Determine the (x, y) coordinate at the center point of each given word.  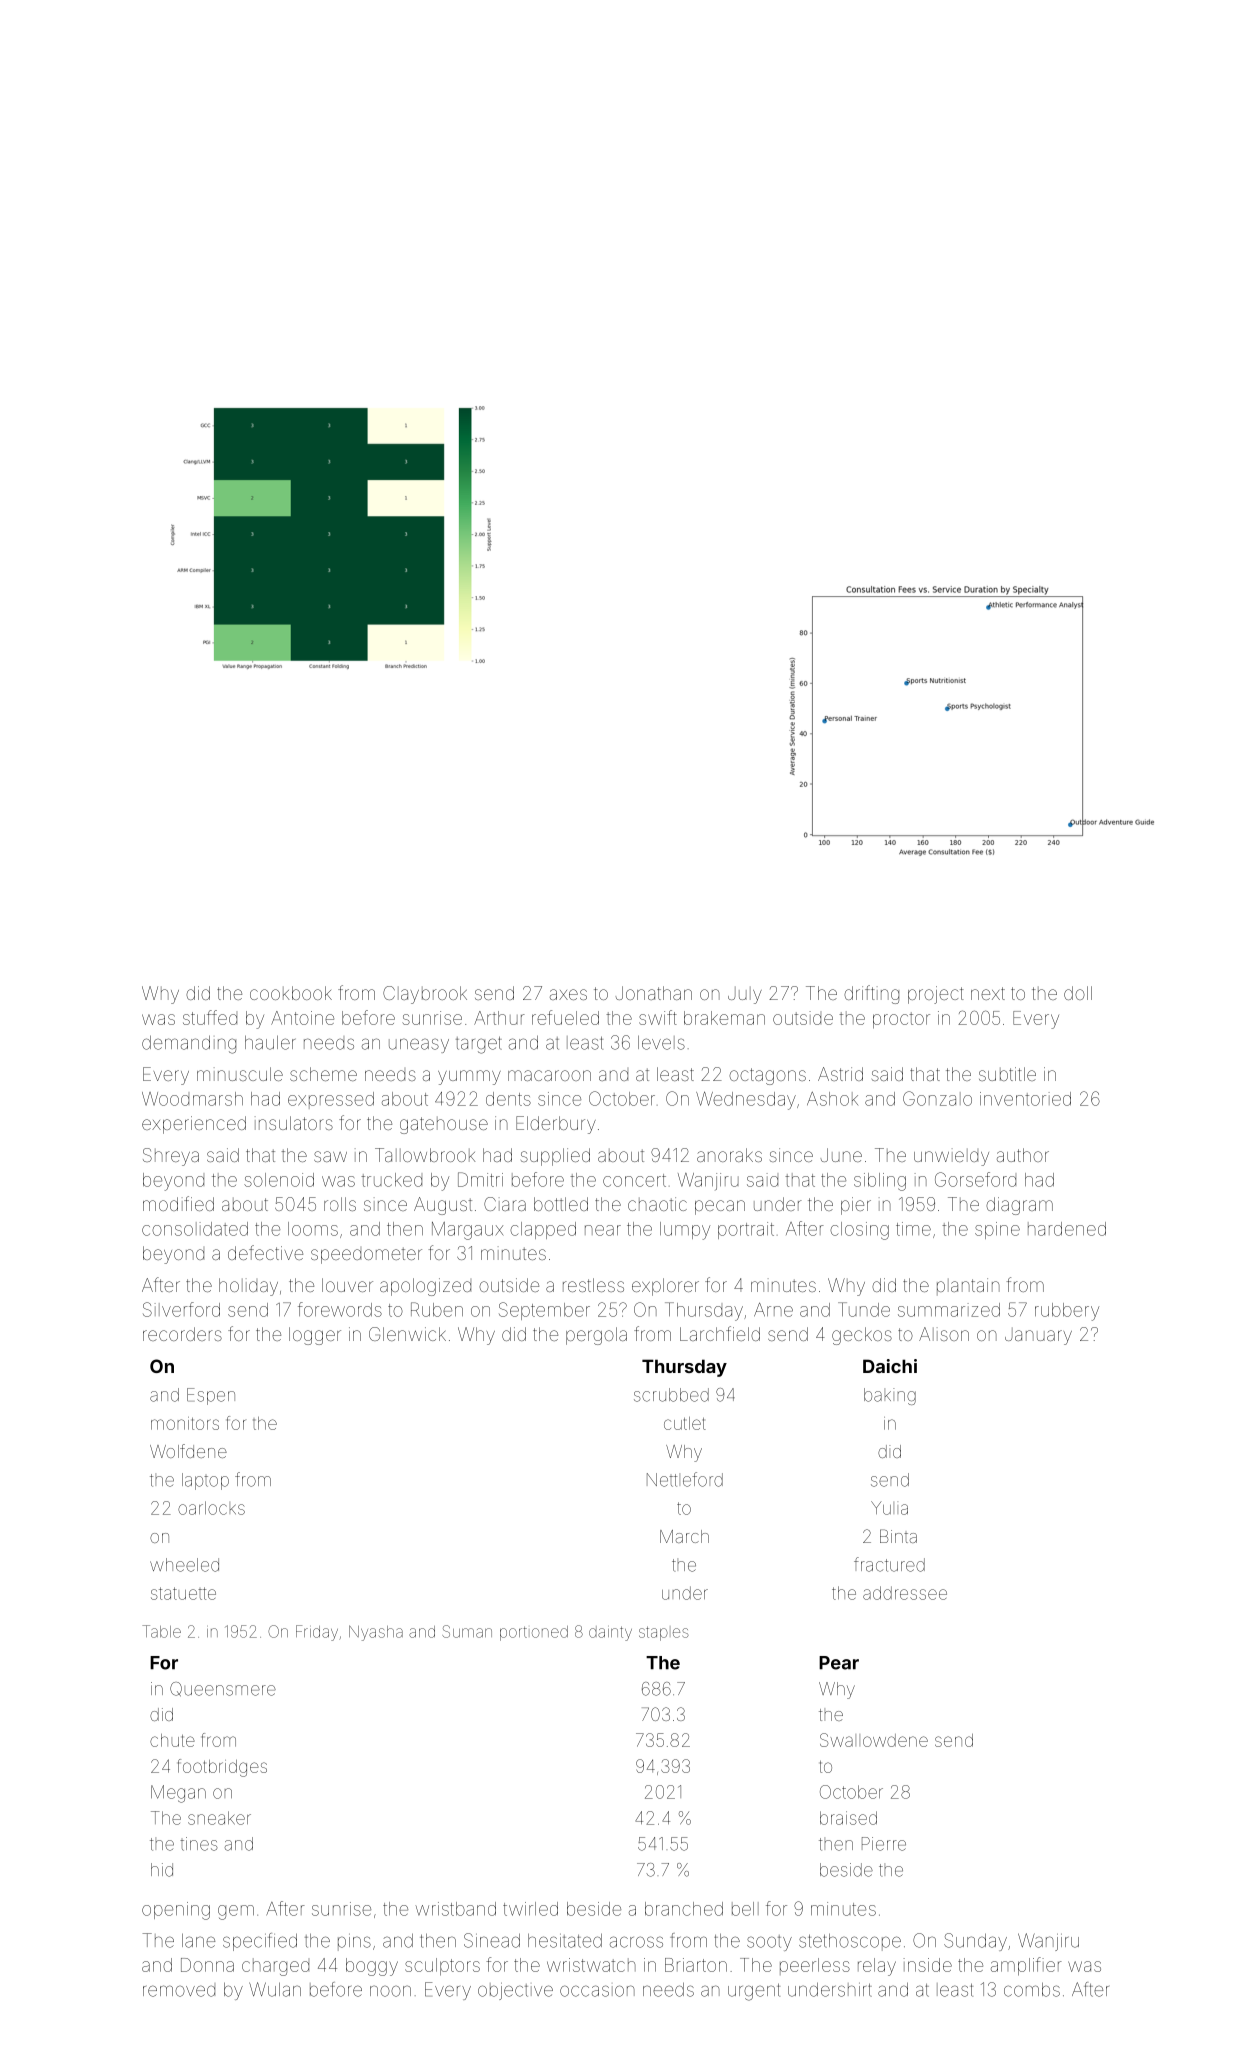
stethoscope (850, 1942)
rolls (340, 1204)
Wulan (275, 1989)
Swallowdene (874, 1740)
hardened (1067, 1229)
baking (890, 1396)
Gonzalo (937, 1098)
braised (848, 1818)
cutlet (685, 1423)
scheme (323, 1074)
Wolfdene (188, 1451)
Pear (839, 1663)
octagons (767, 1076)
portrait (746, 1230)
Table (161, 1631)
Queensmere (223, 1689)
